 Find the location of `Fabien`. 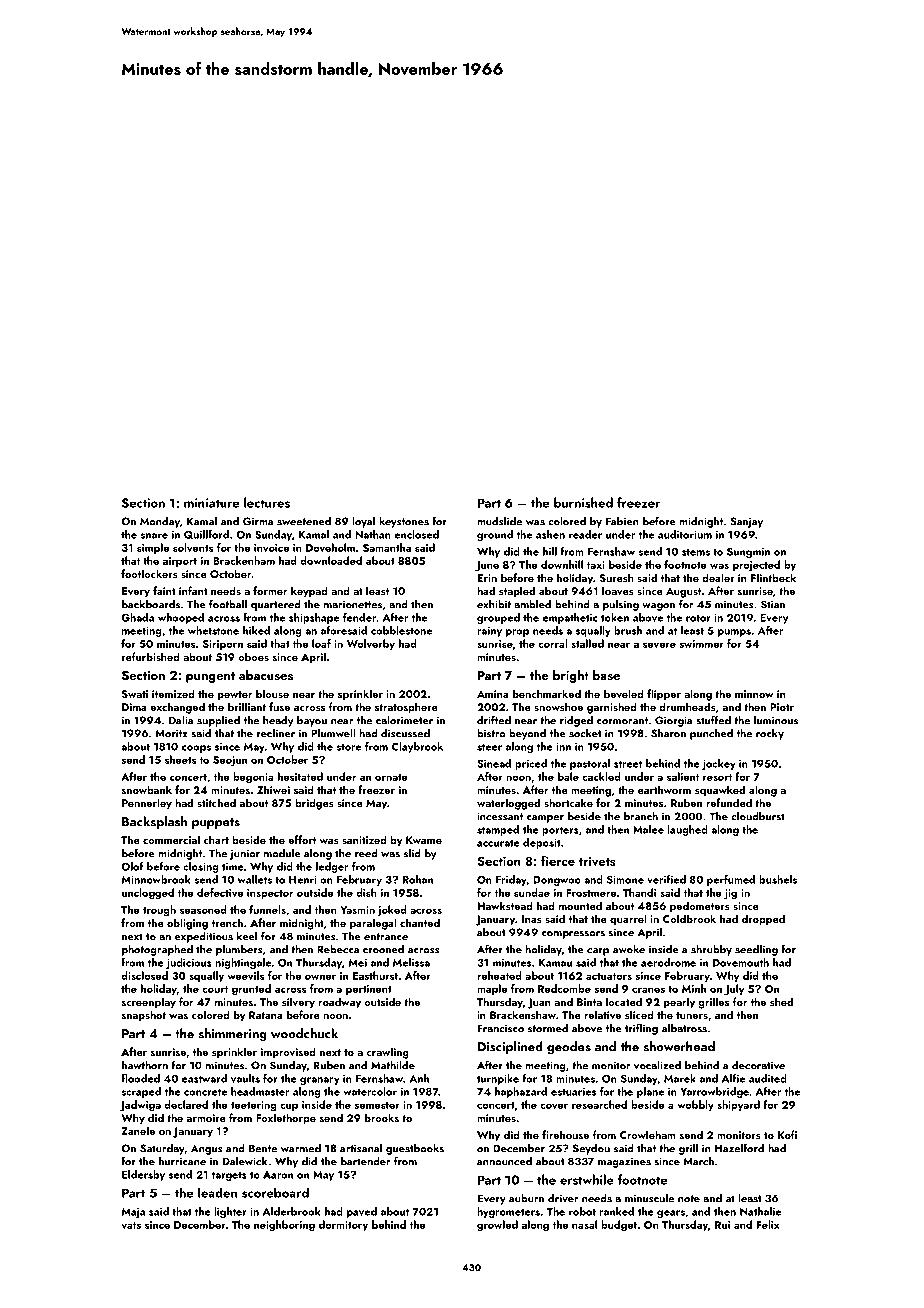

Fabien is located at coordinates (622, 521).
